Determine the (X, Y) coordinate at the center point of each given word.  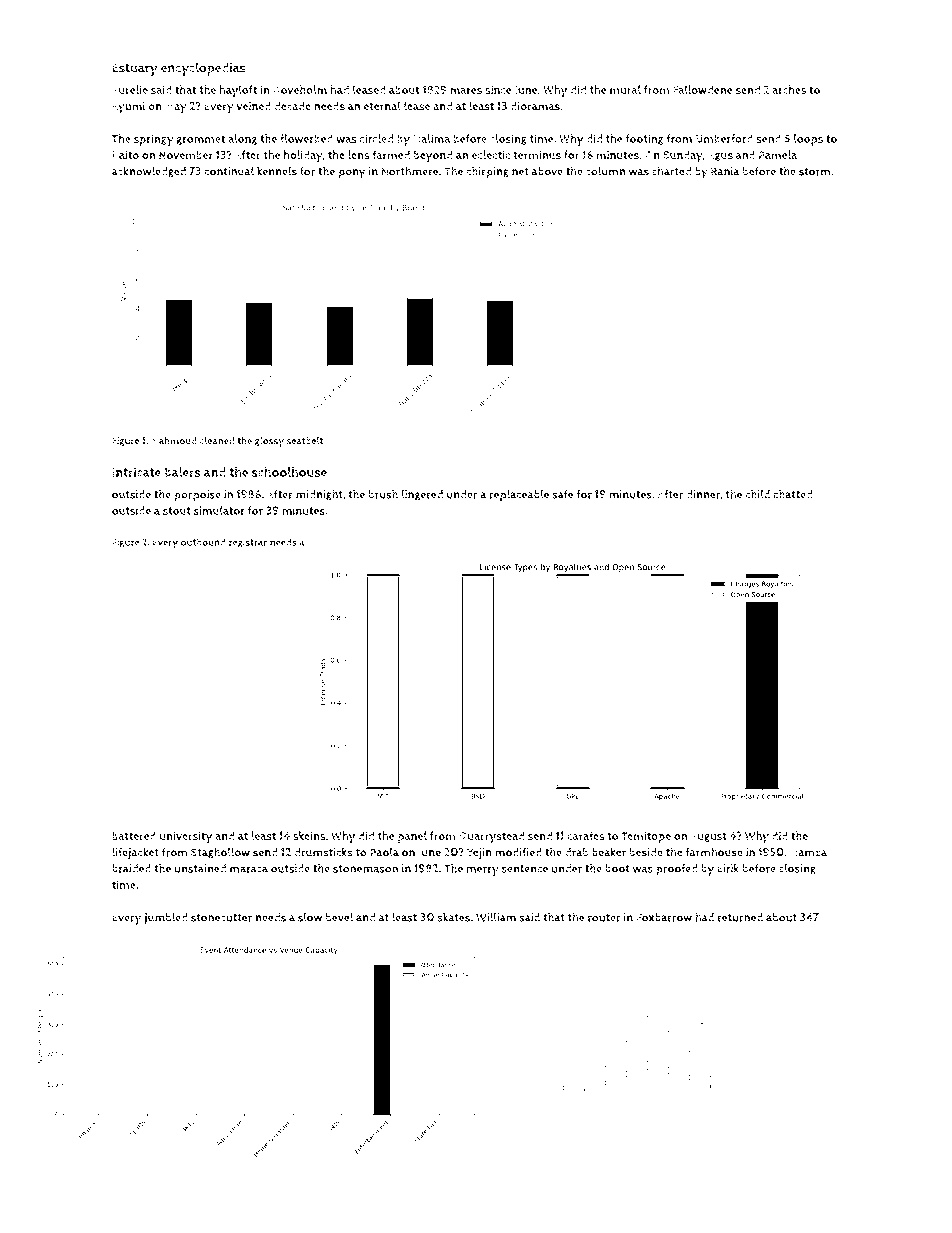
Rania (725, 171)
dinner (703, 494)
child (757, 494)
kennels (277, 171)
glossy (269, 442)
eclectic (491, 154)
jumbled (166, 918)
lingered (422, 495)
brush (383, 494)
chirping (487, 172)
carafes (586, 836)
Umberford (724, 138)
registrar (248, 543)
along (242, 139)
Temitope (646, 837)
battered (134, 836)
